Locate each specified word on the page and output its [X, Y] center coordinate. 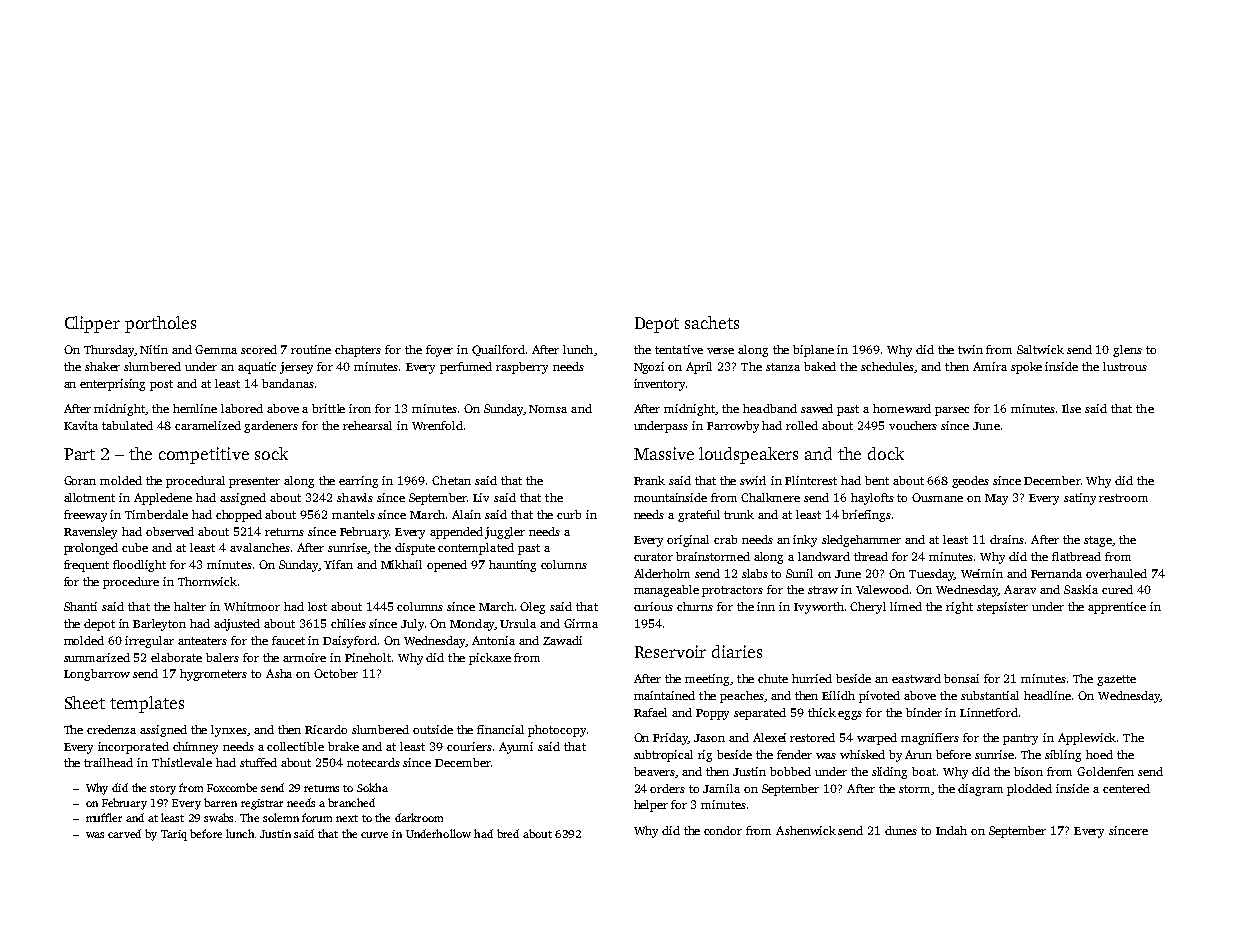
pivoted [879, 697]
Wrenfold [437, 425]
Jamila [721, 788]
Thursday [109, 351]
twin [970, 349]
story [163, 790]
